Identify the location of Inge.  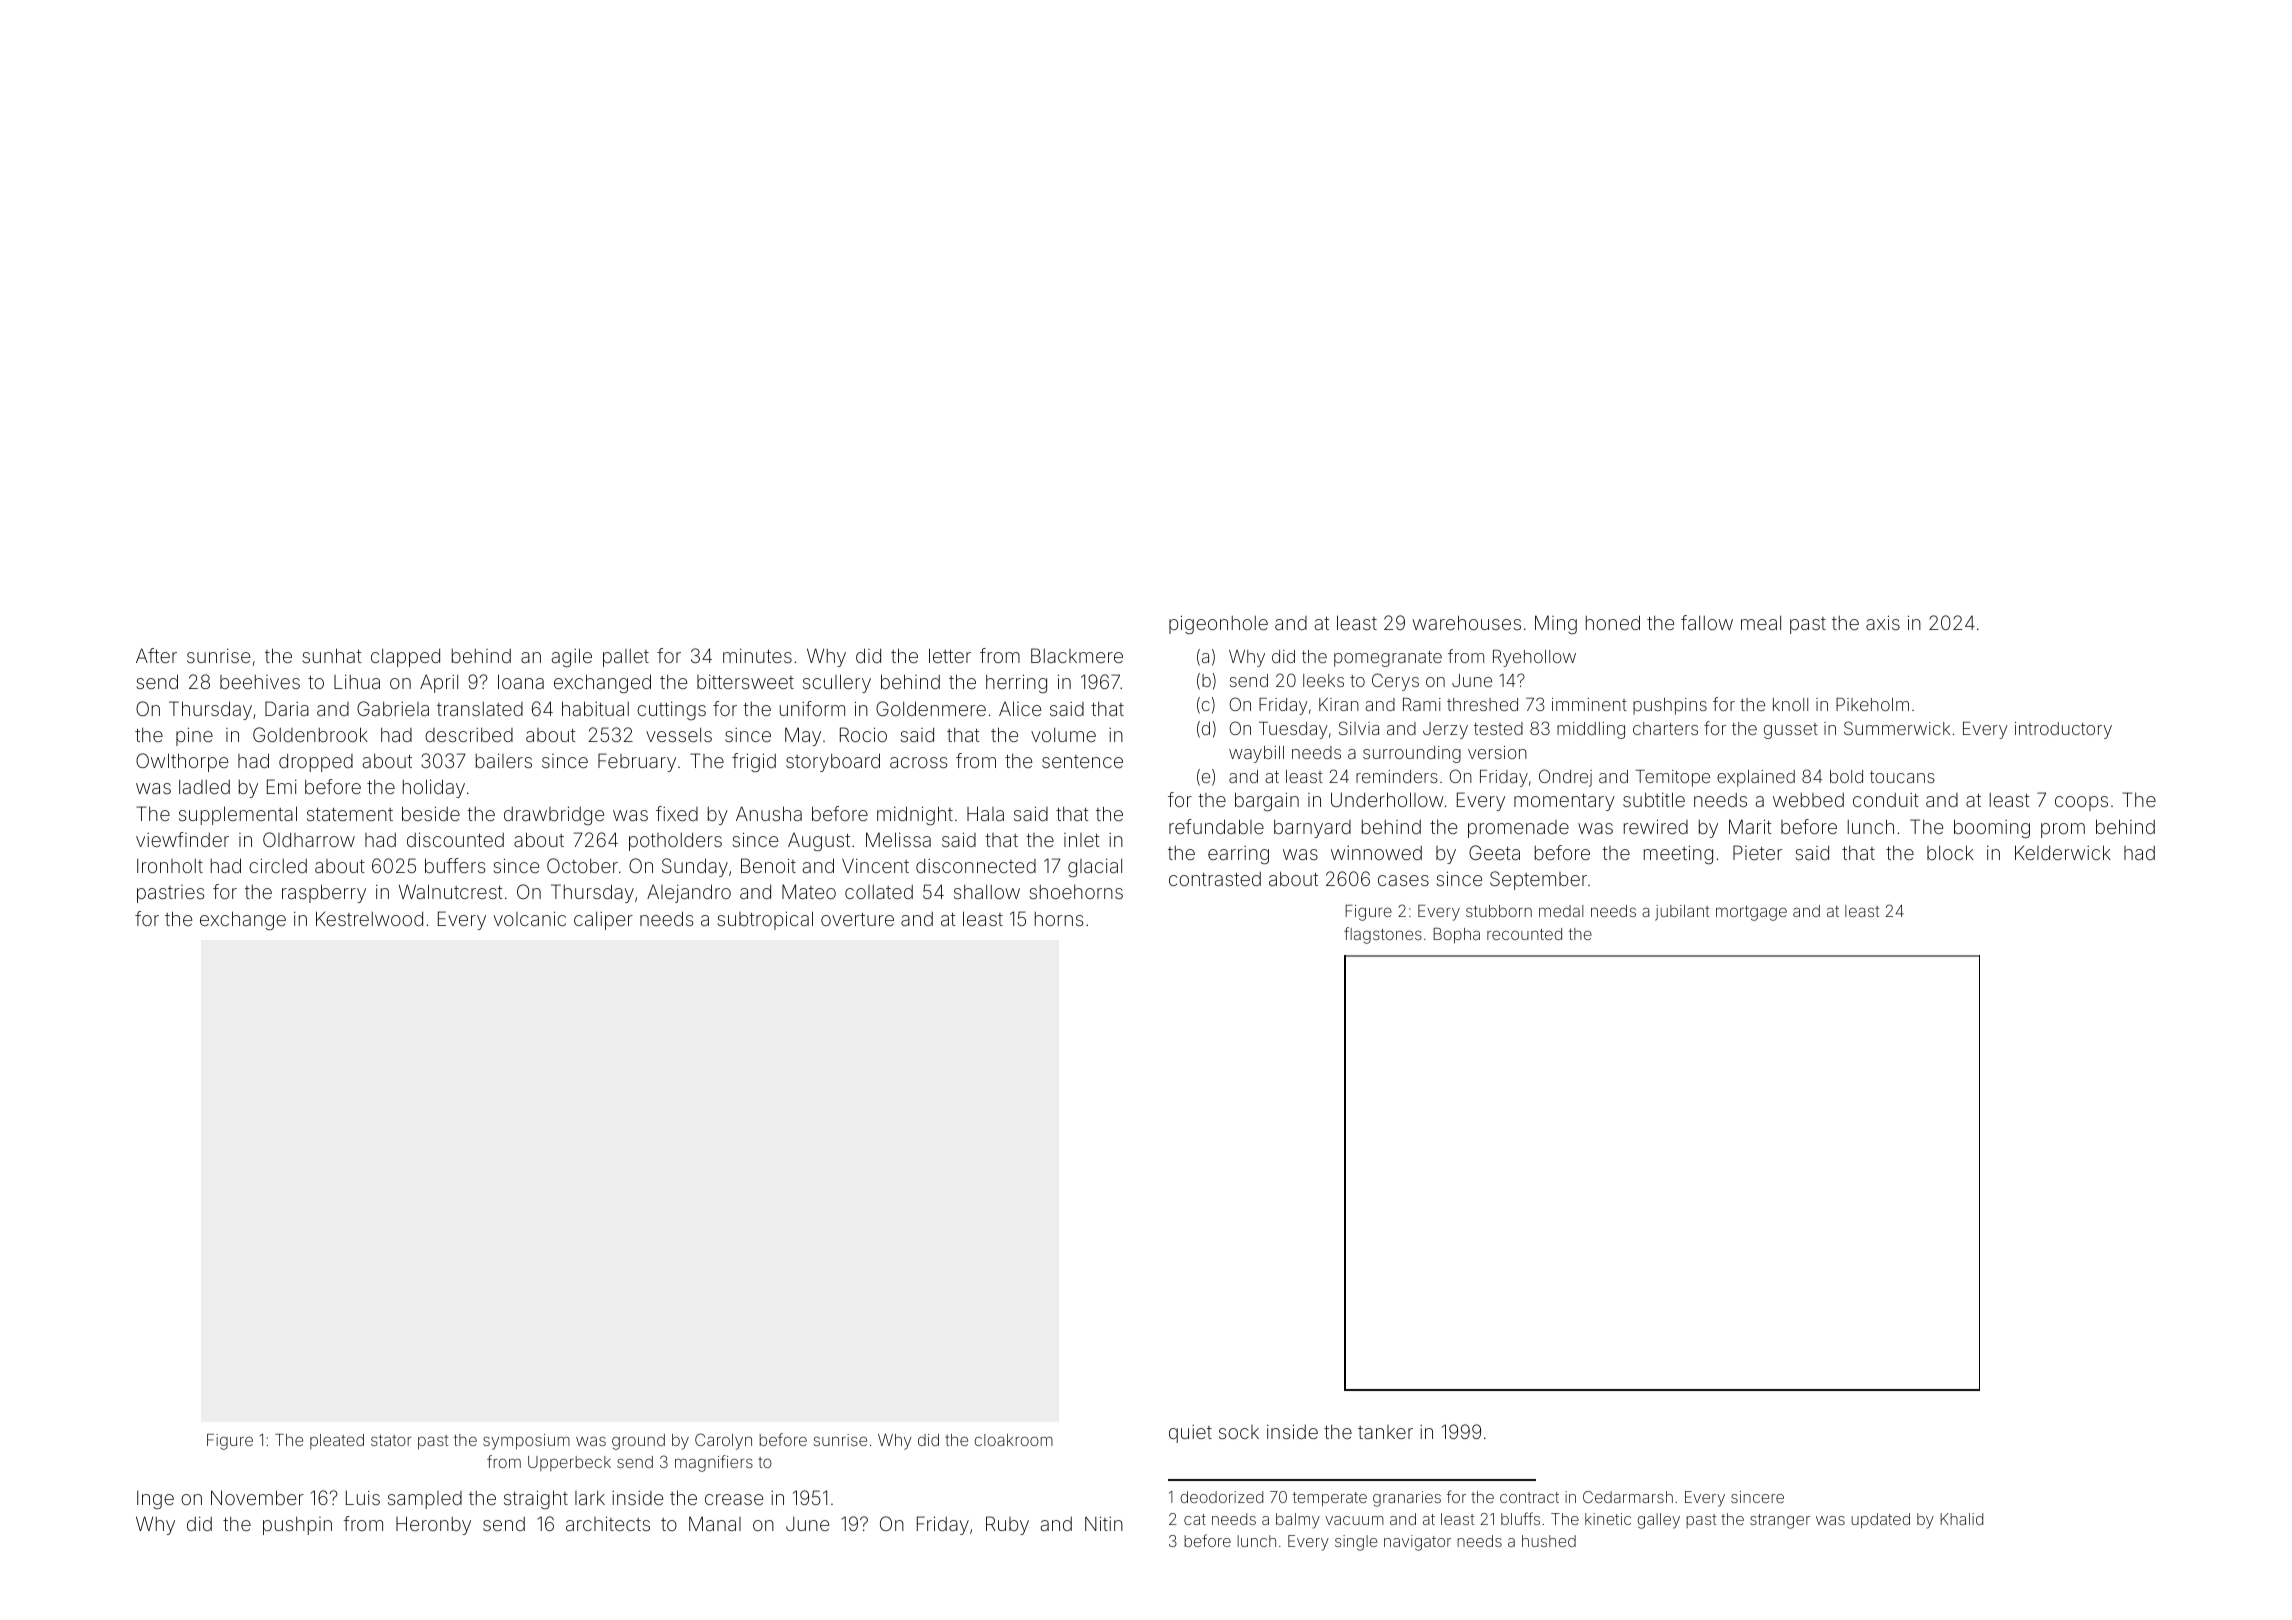
(155, 1500).
